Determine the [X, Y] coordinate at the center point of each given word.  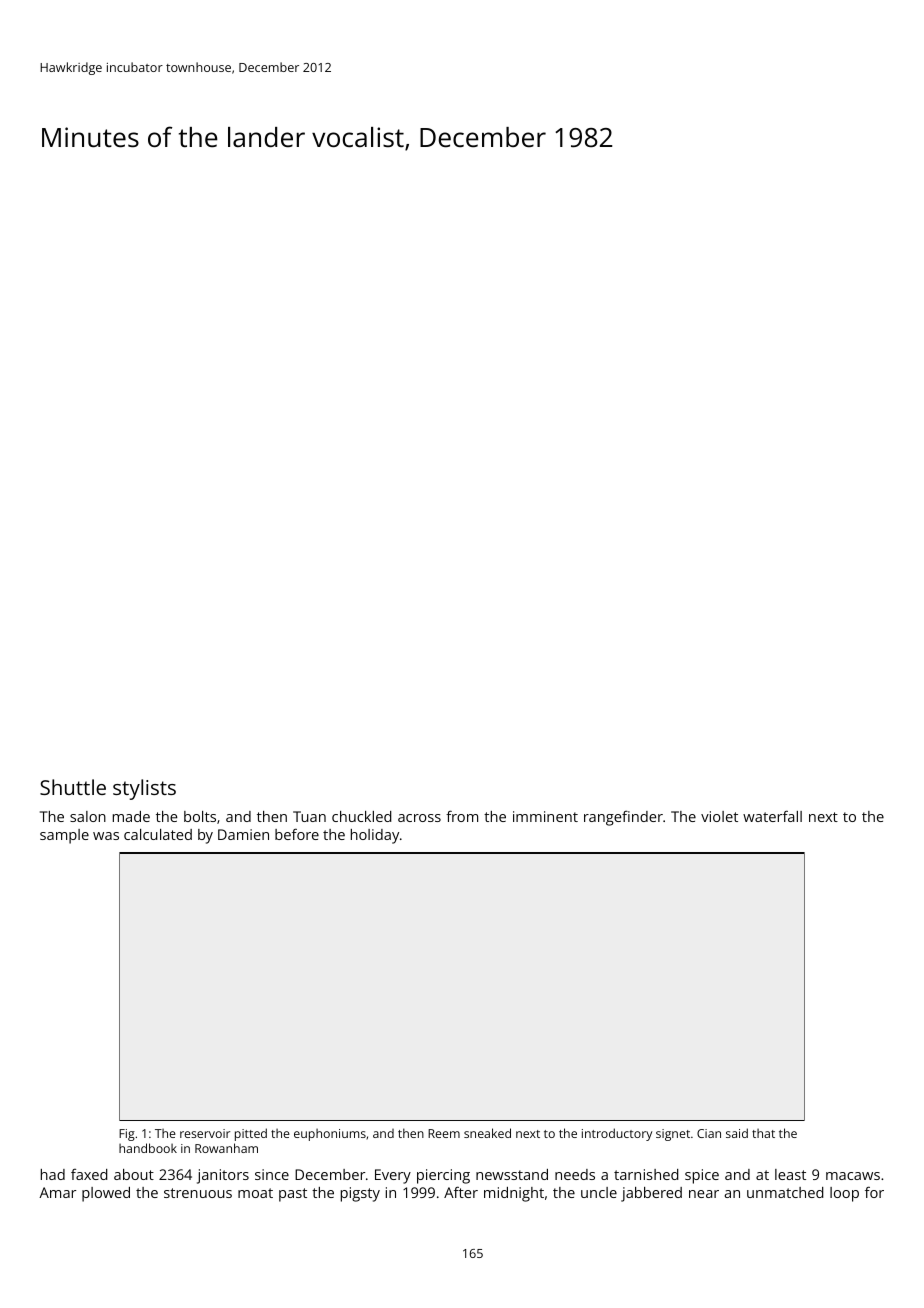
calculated [158, 834]
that [763, 1133]
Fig [127, 1135]
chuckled [362, 816]
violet [719, 816]
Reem [444, 1133]
